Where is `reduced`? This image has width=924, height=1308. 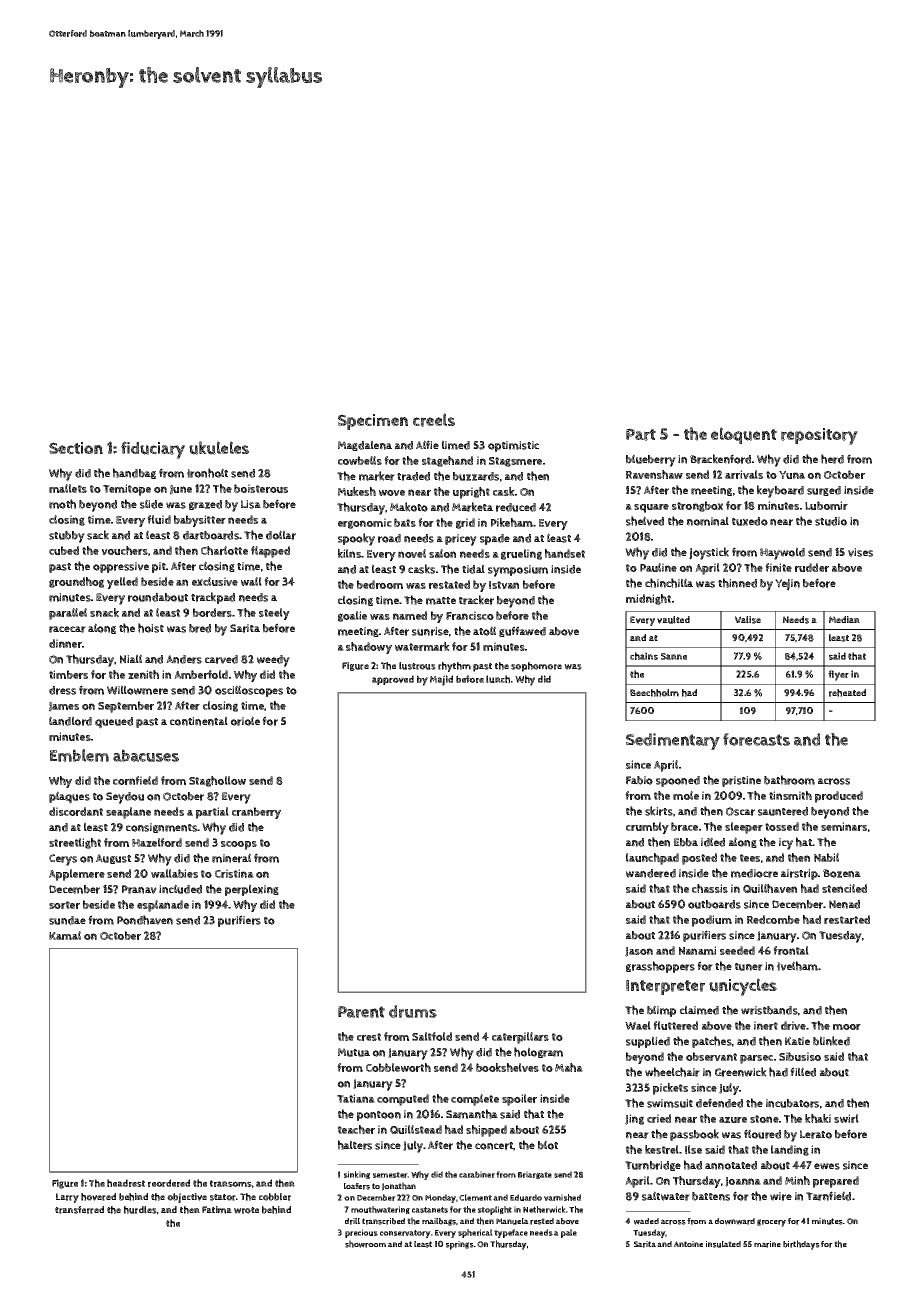 reduced is located at coordinates (516, 507).
